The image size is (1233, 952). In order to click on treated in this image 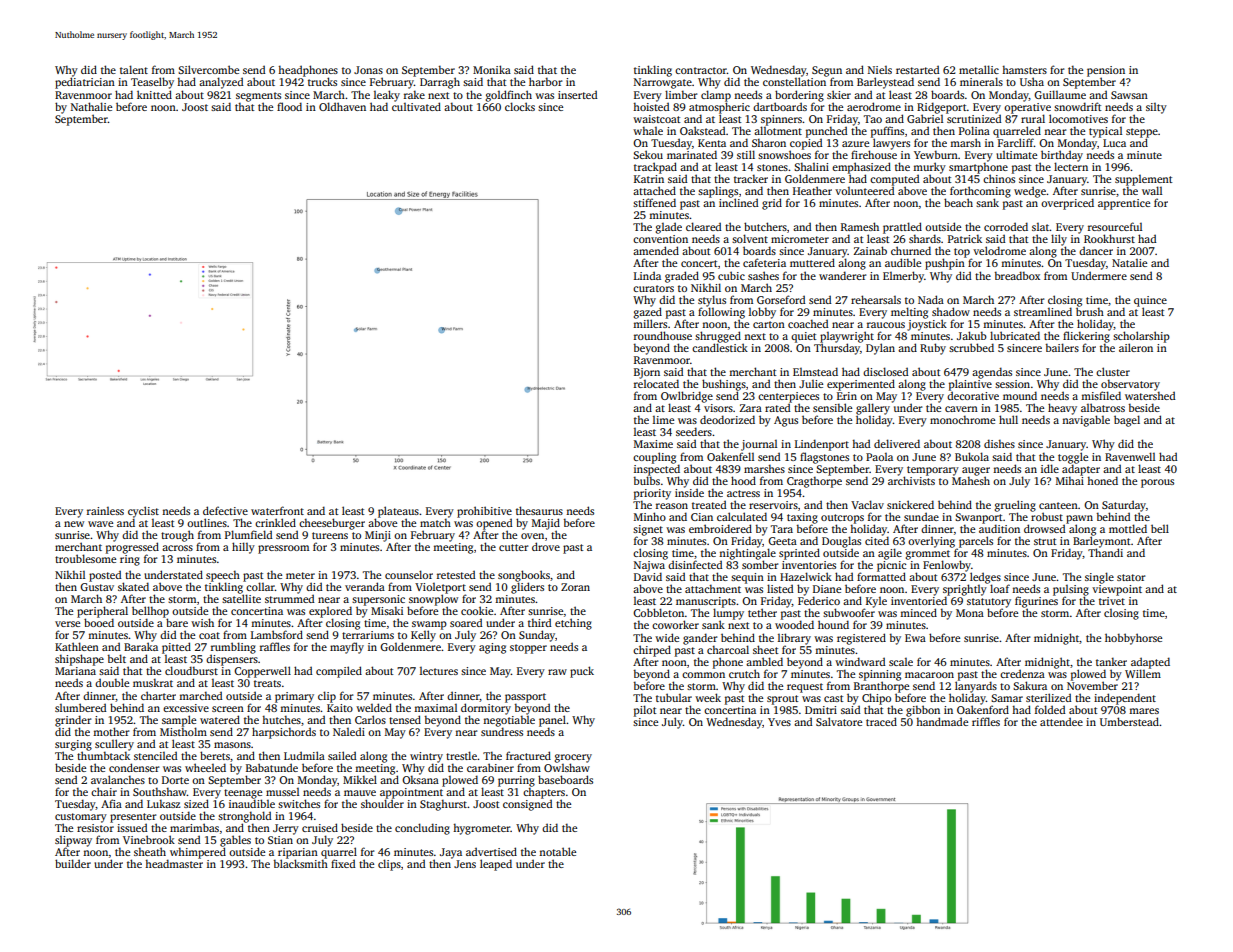, I will do `click(709, 504)`.
